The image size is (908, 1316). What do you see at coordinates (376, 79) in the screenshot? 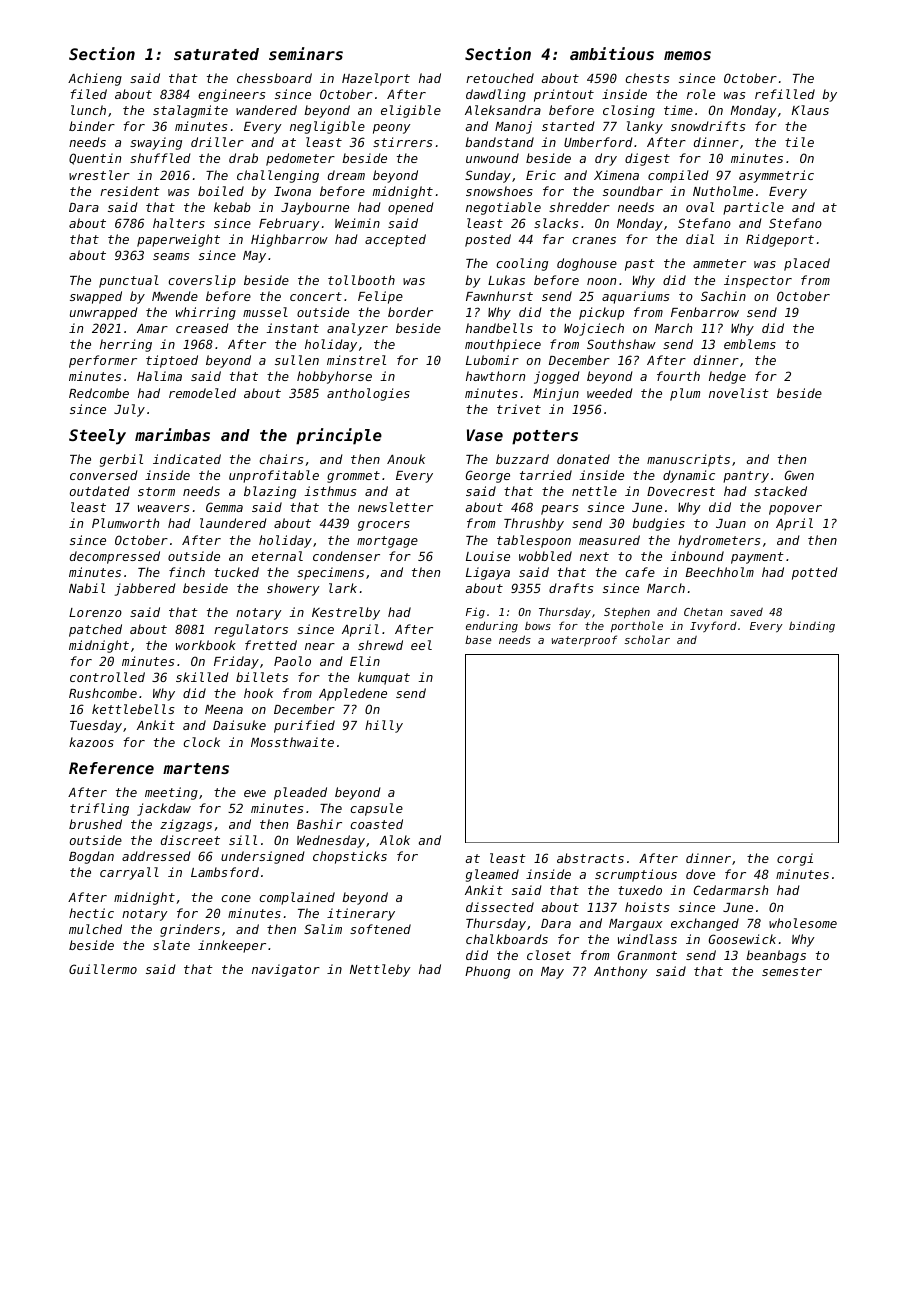
I see `Hazelport` at bounding box center [376, 79].
